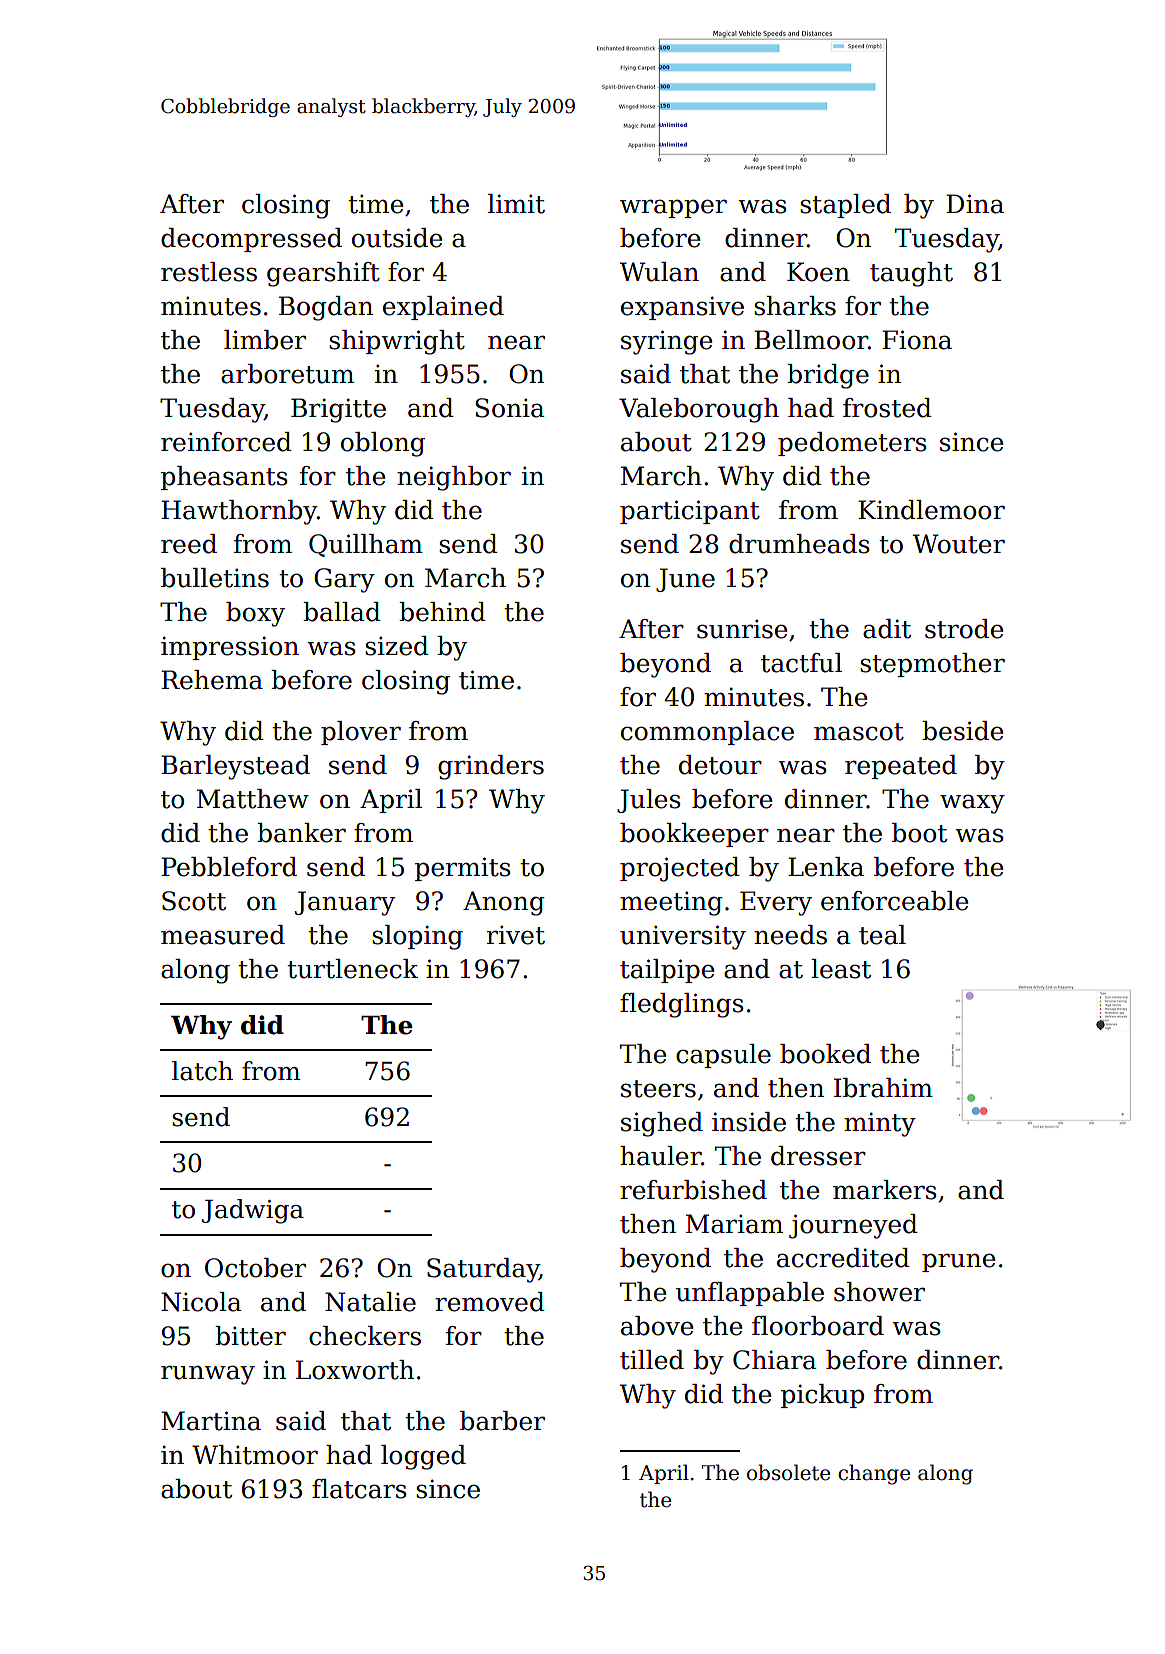 The height and width of the screenshot is (1654, 1165). What do you see at coordinates (239, 512) in the screenshot?
I see `Hawthornby` at bounding box center [239, 512].
